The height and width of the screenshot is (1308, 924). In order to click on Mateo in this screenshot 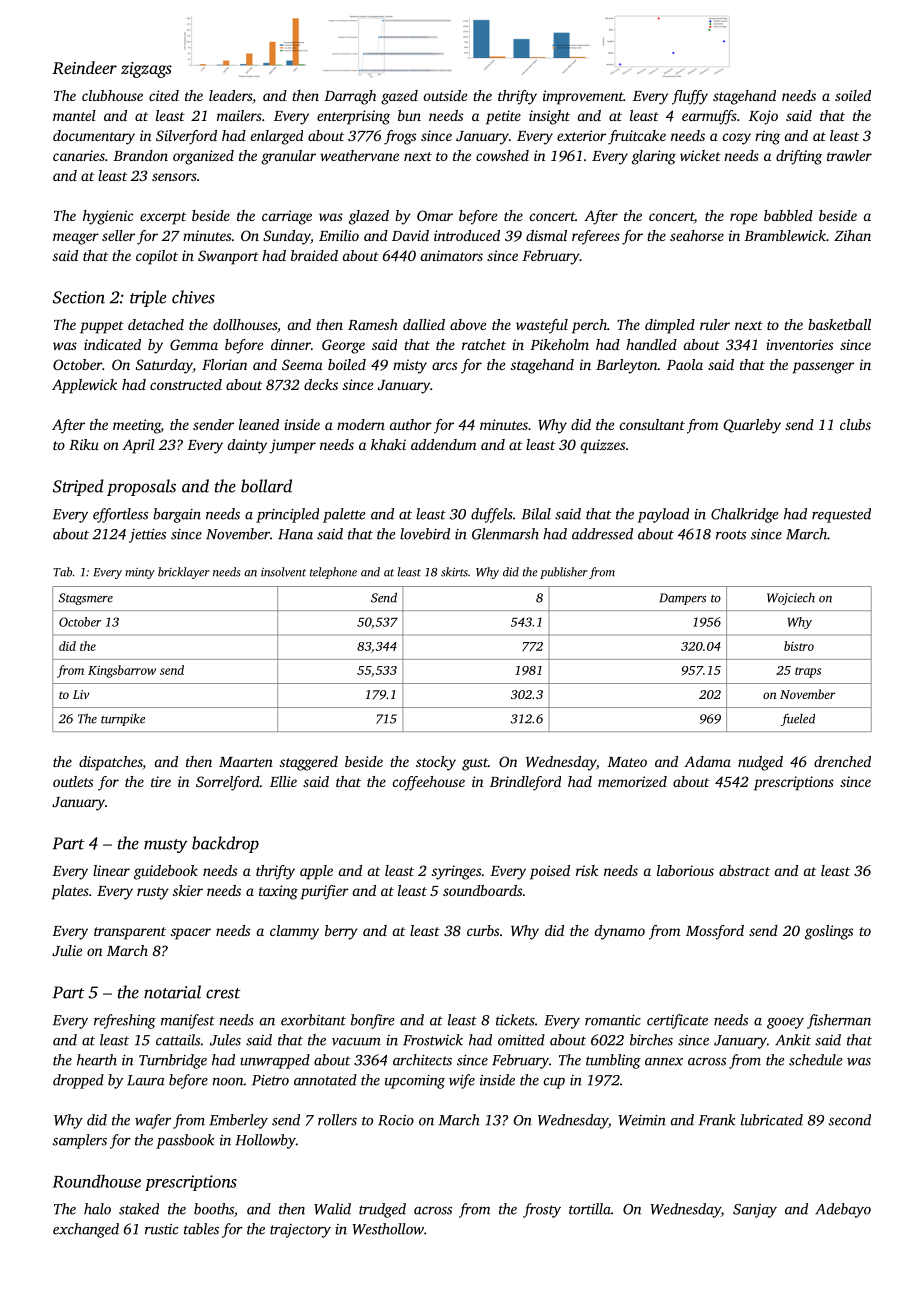, I will do `click(627, 762)`.
